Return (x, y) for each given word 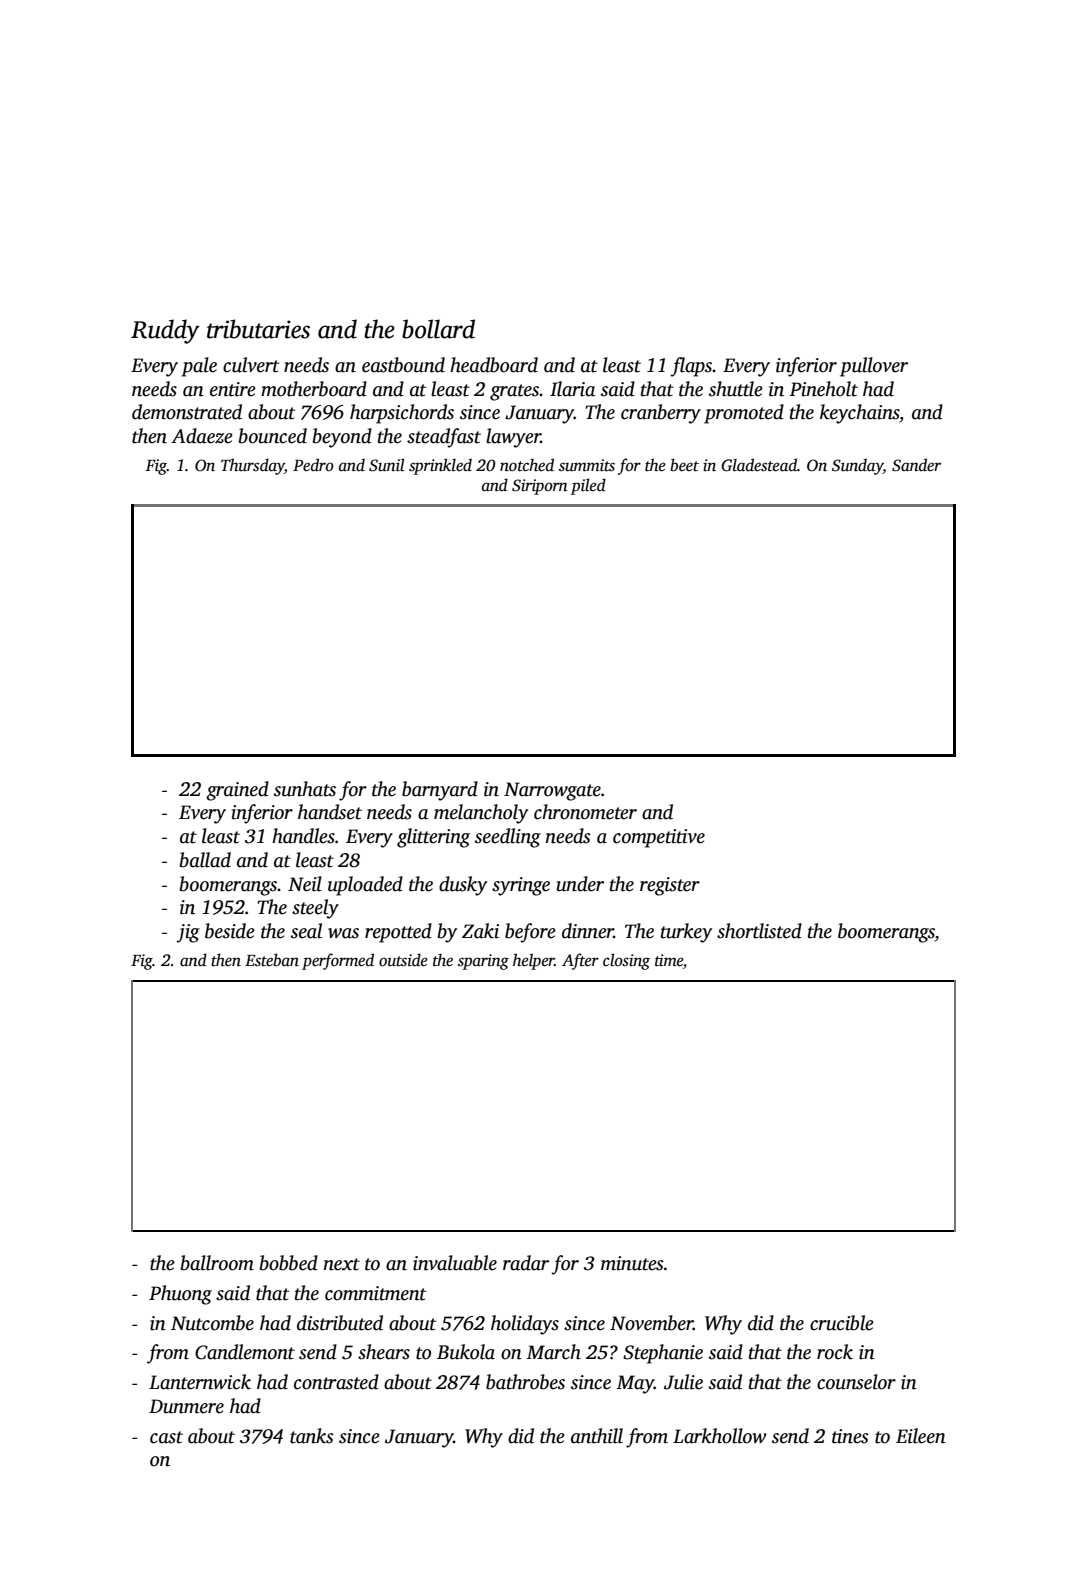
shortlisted (759, 931)
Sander (916, 465)
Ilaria (572, 389)
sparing (483, 962)
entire (233, 389)
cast (166, 1437)
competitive (659, 838)
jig (188, 933)
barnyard (440, 791)
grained (237, 791)
